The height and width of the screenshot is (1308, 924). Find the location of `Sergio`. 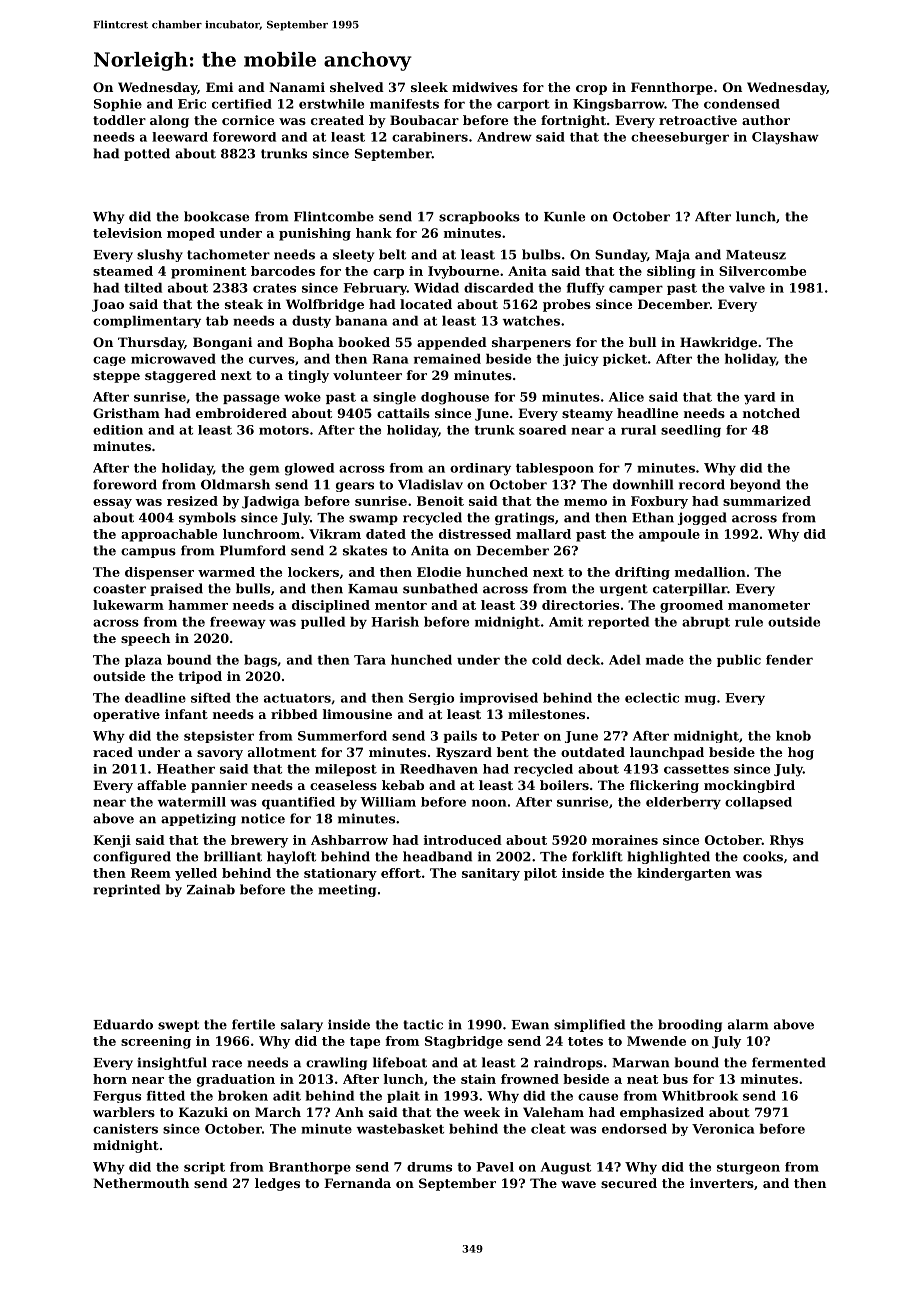

Sergio is located at coordinates (431, 699).
